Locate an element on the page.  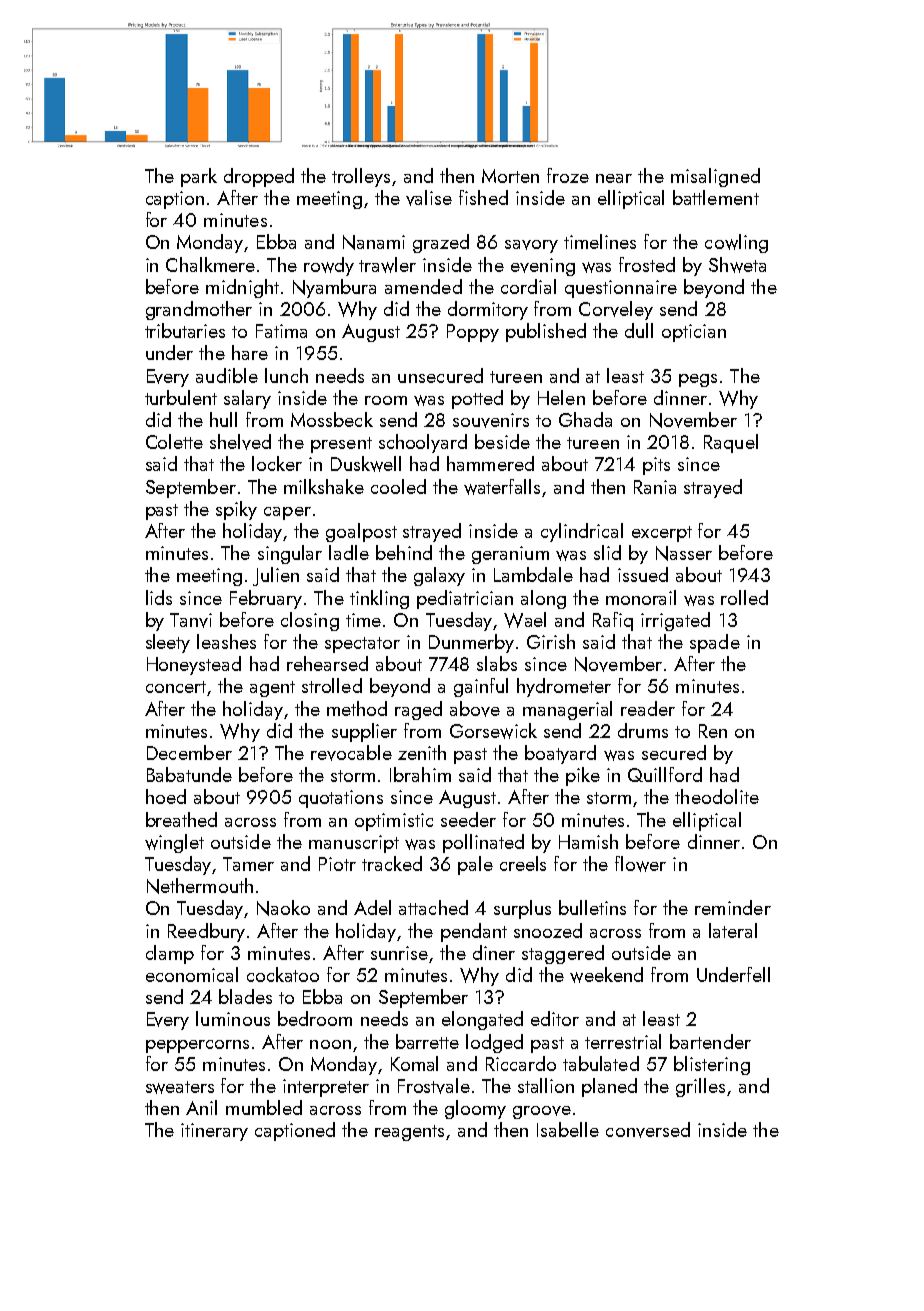
gloomy is located at coordinates (475, 1109).
